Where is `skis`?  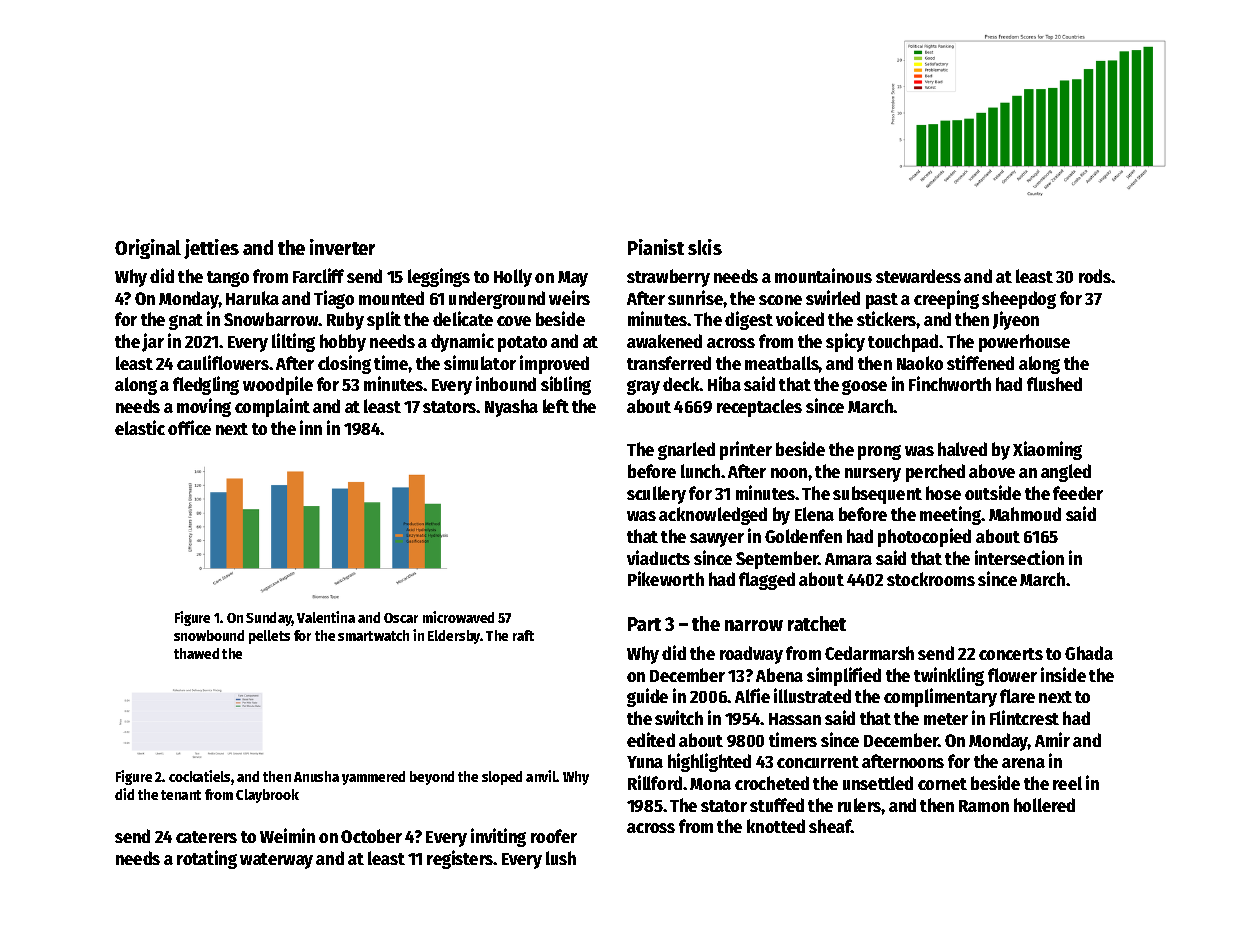
skis is located at coordinates (705, 247).
